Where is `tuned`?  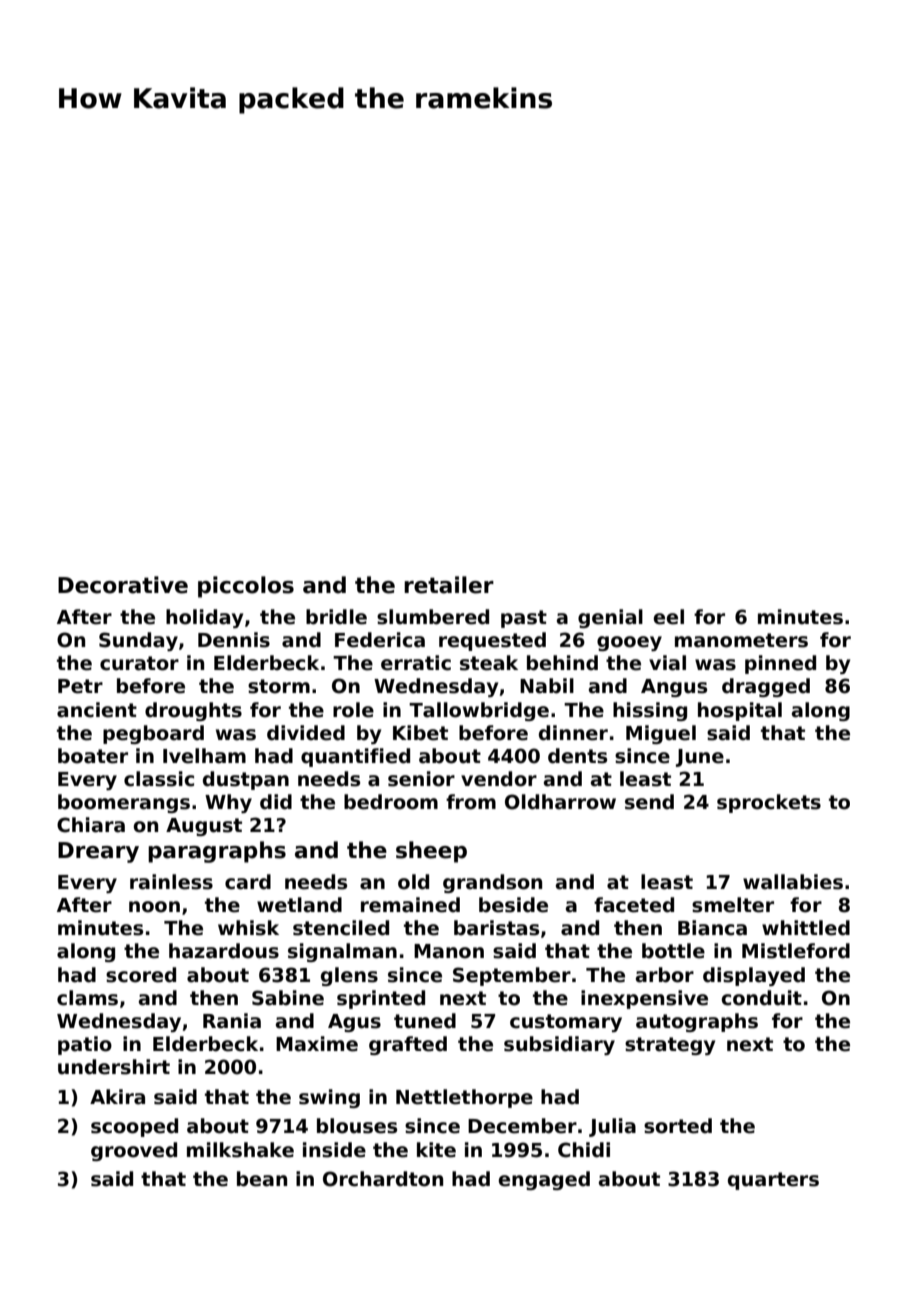 tuned is located at coordinates (425, 1021).
